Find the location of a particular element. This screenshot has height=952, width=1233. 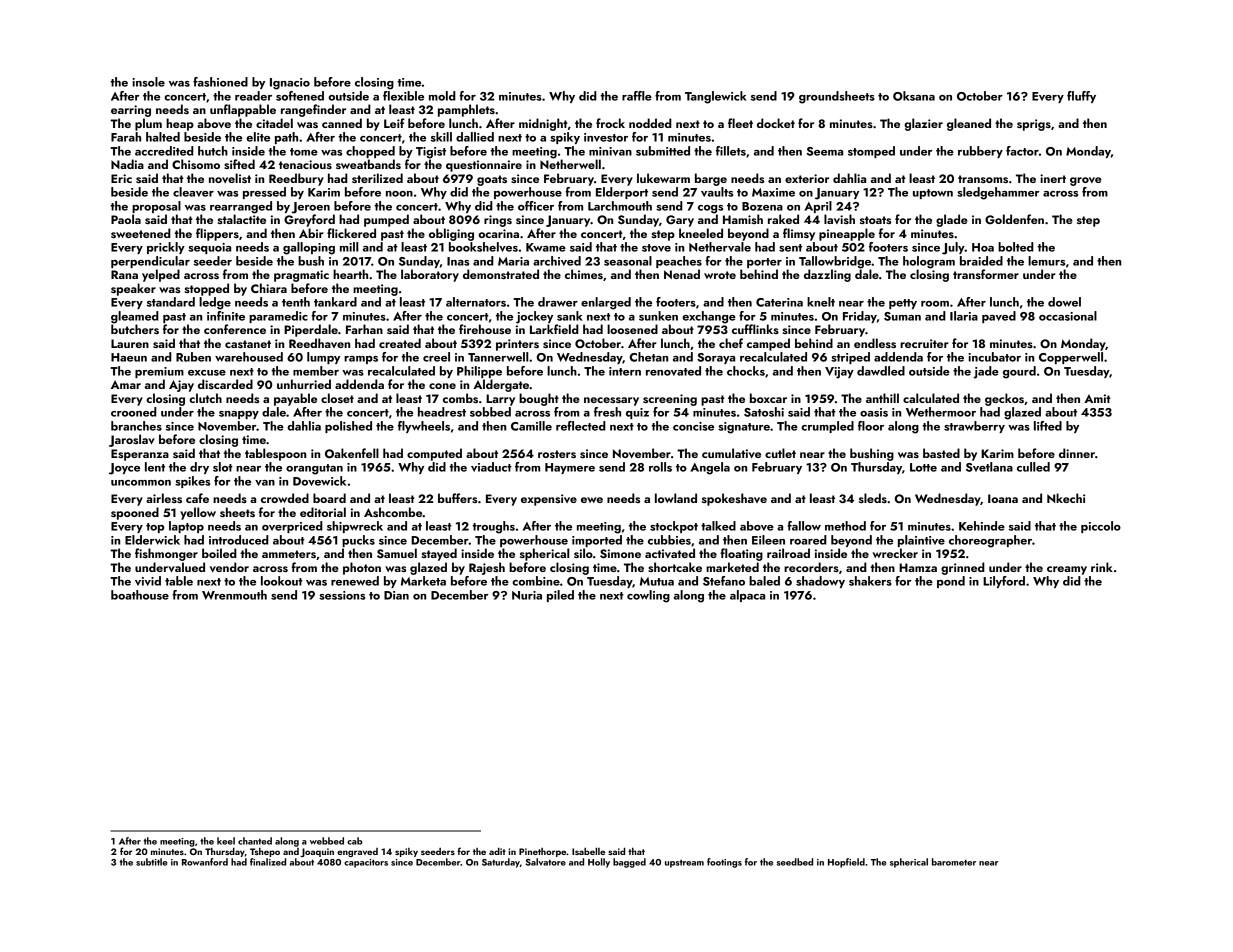

accredited is located at coordinates (164, 151).
